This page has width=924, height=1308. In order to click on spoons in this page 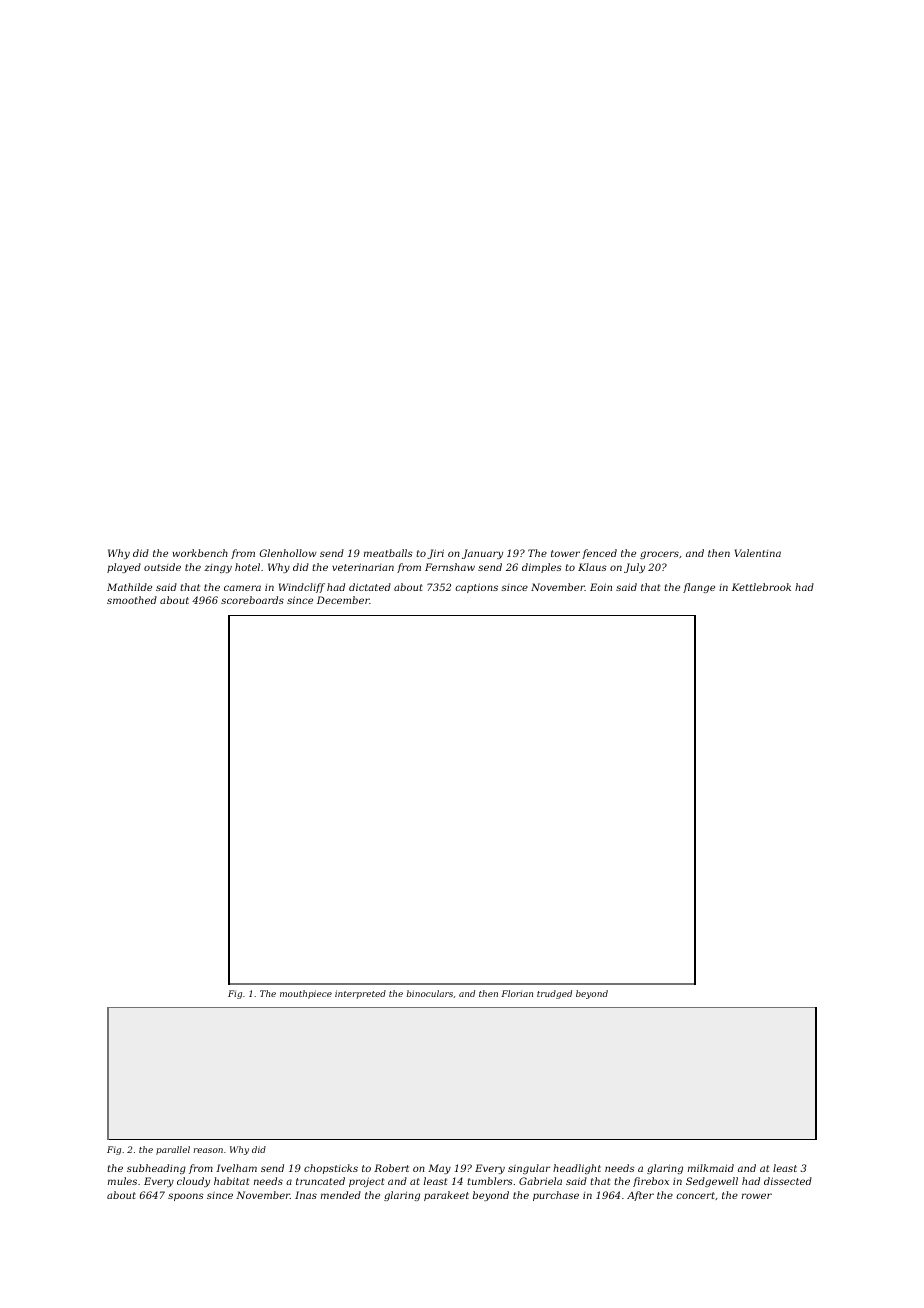, I will do `click(186, 1197)`.
